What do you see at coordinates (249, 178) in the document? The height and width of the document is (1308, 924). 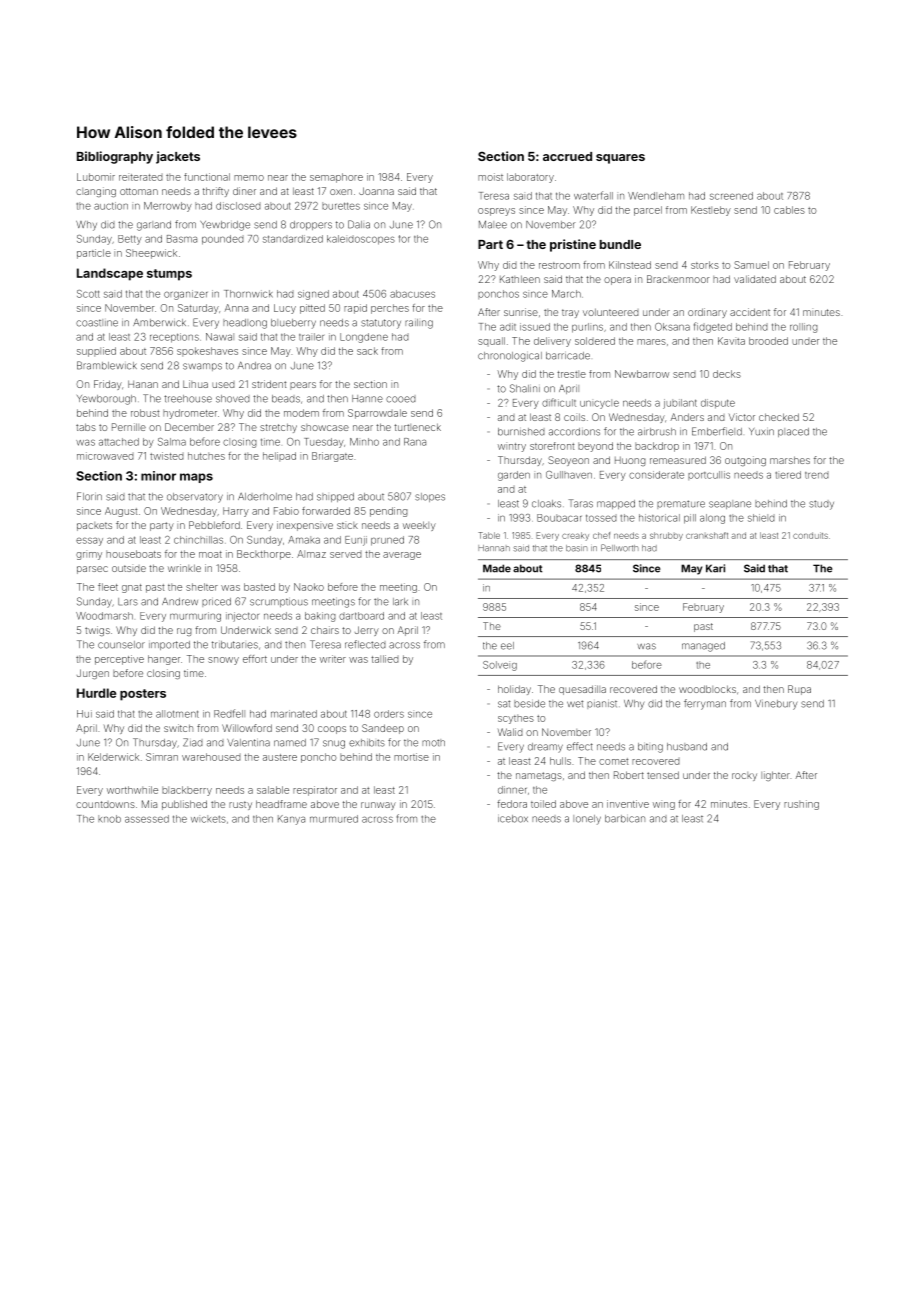 I see `memo` at bounding box center [249, 178].
